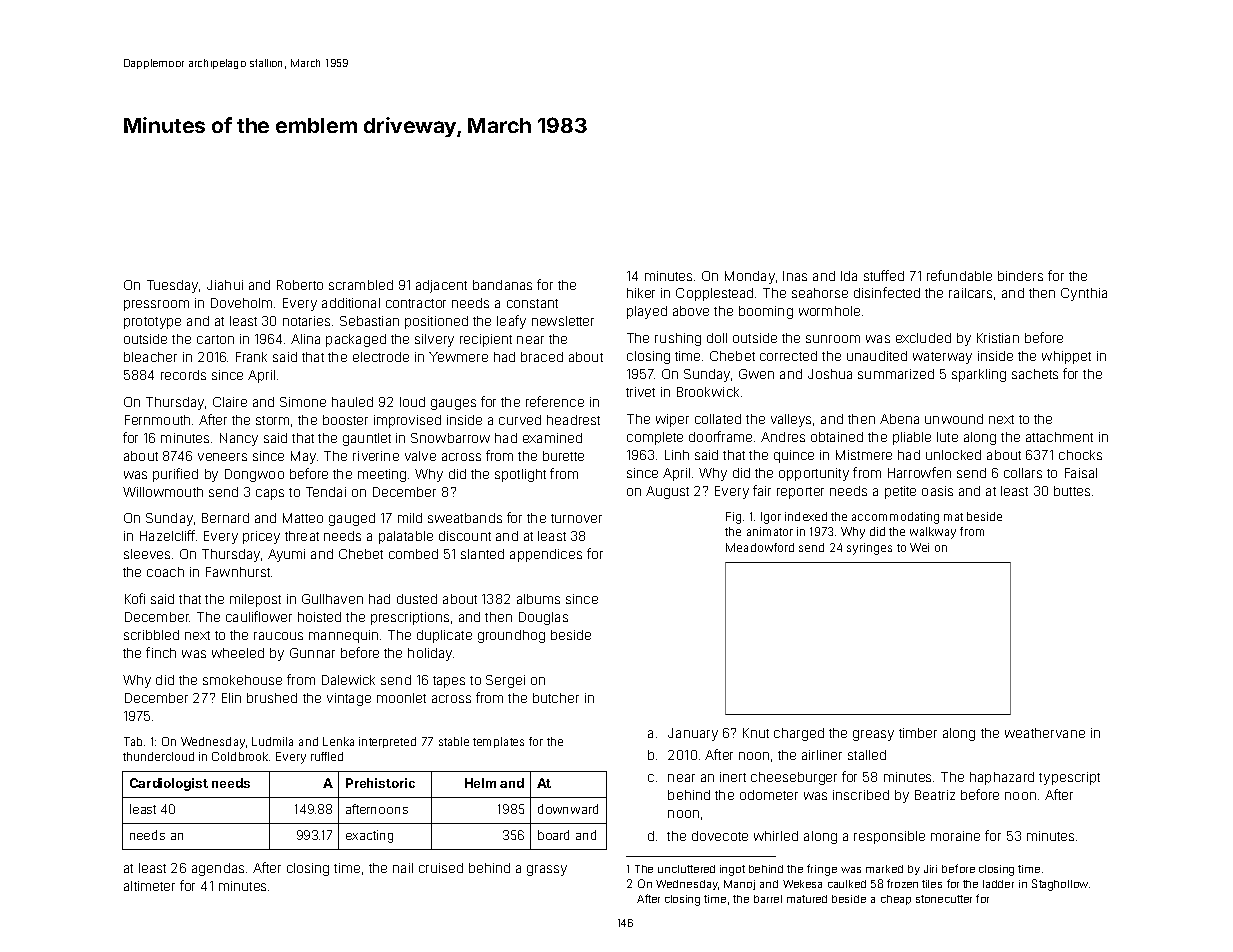 This screenshot has height=952, width=1233. I want to click on Cardiologist, so click(169, 784).
